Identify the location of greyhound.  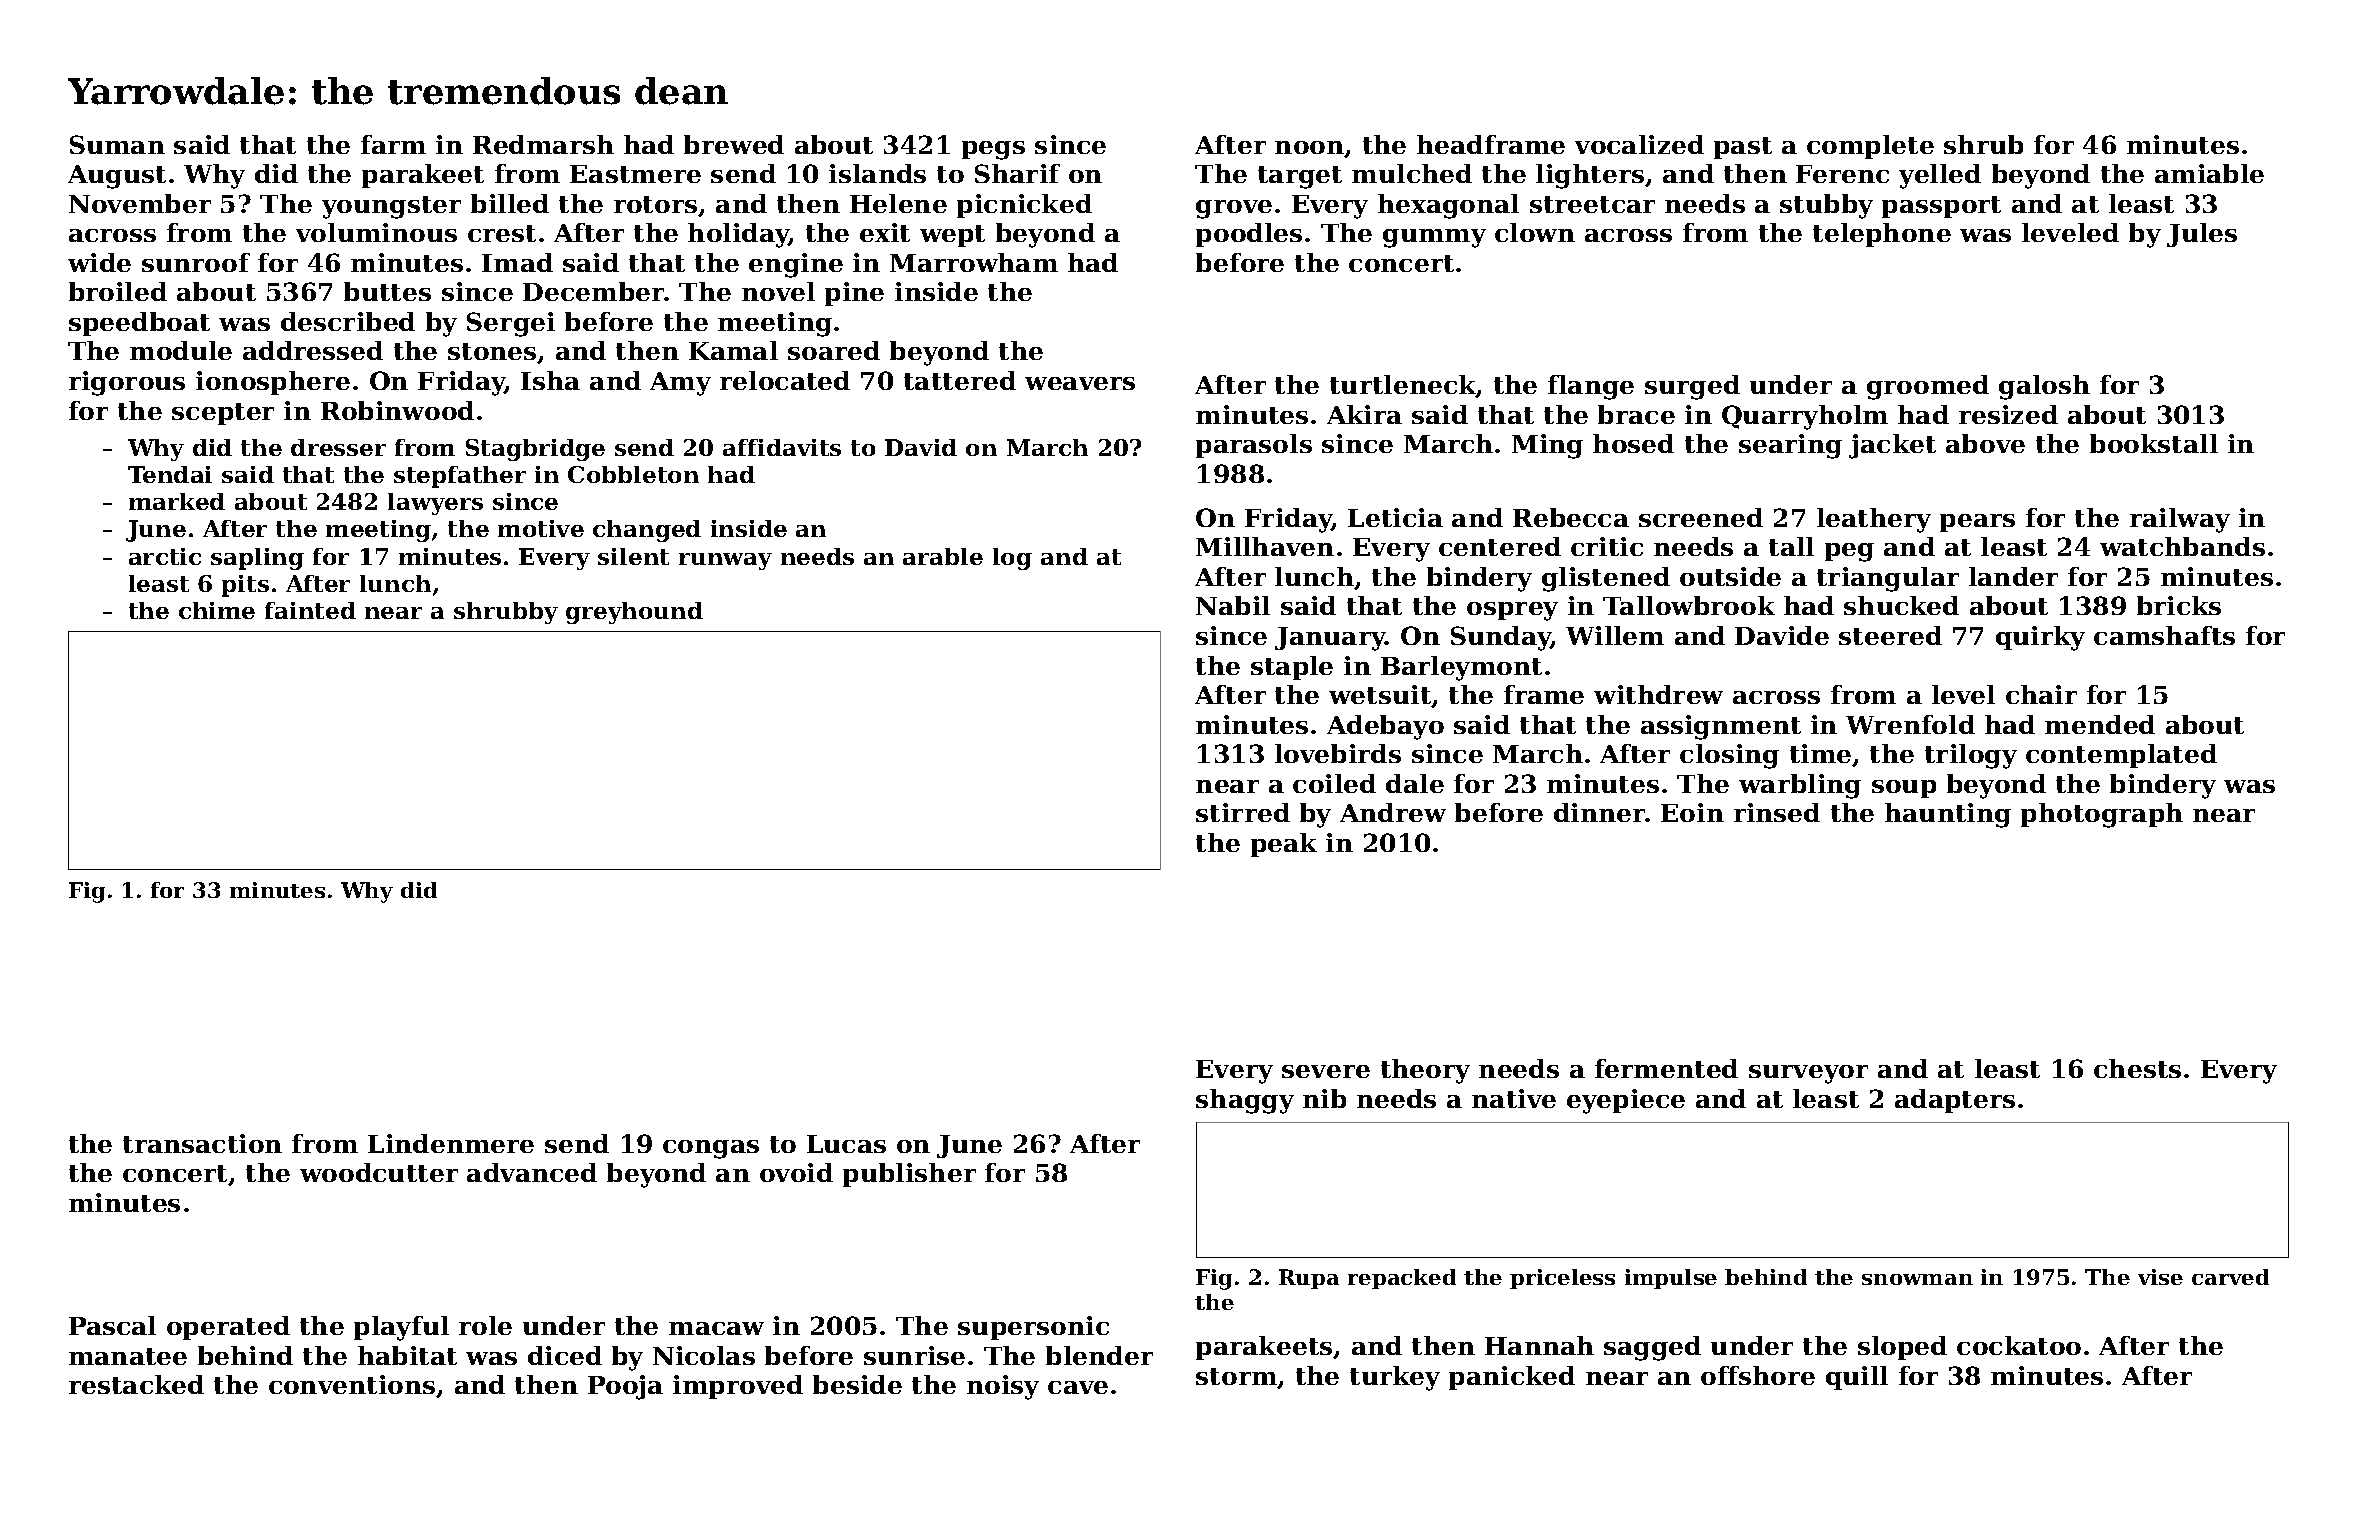
(634, 613).
